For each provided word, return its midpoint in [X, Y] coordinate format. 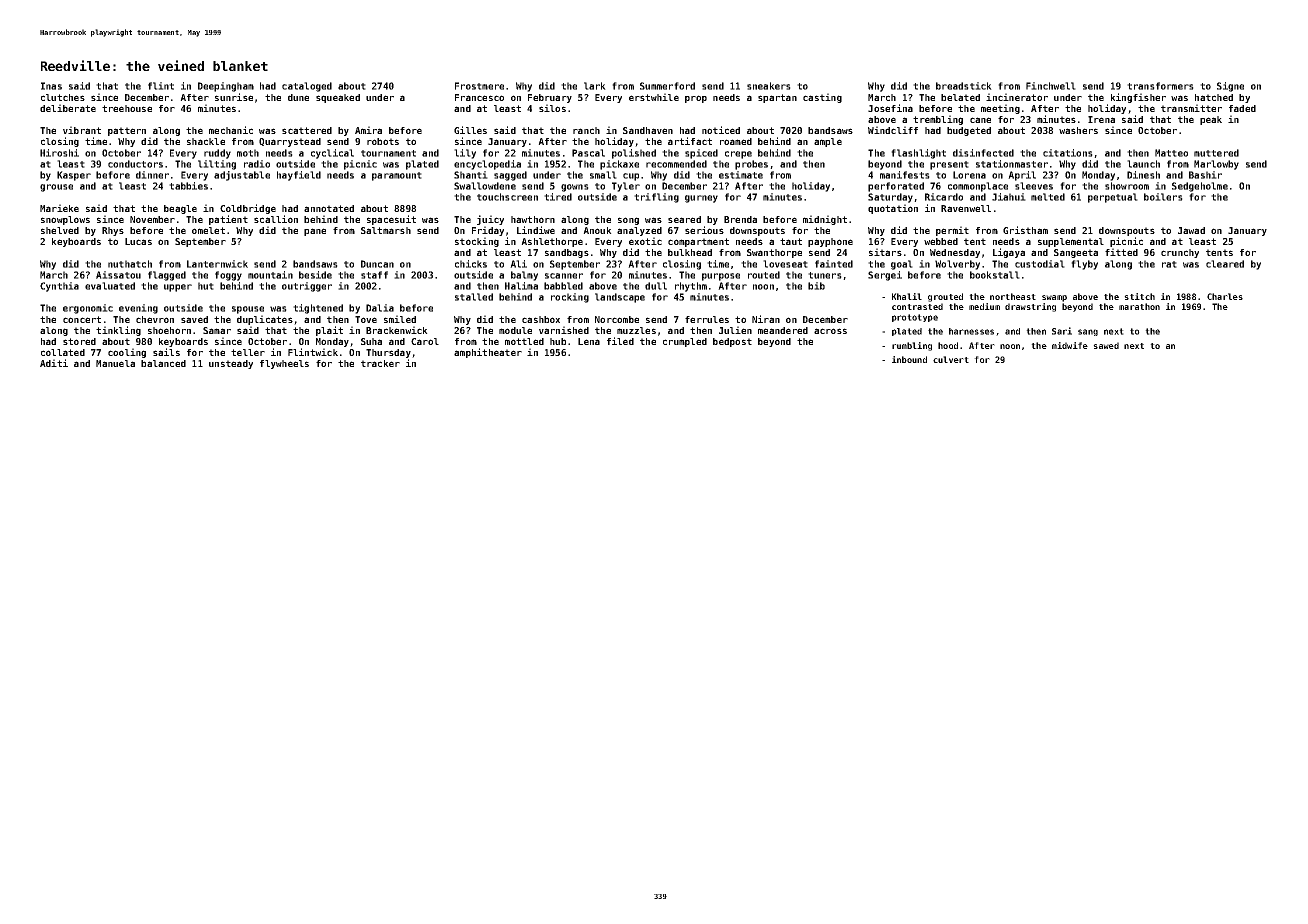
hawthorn [533, 219]
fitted [1121, 252]
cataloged [307, 87]
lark [595, 86]
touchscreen [507, 197]
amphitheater [488, 353]
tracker [380, 363]
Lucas [138, 241]
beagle [180, 209]
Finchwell [1051, 86]
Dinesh [1143, 175]
